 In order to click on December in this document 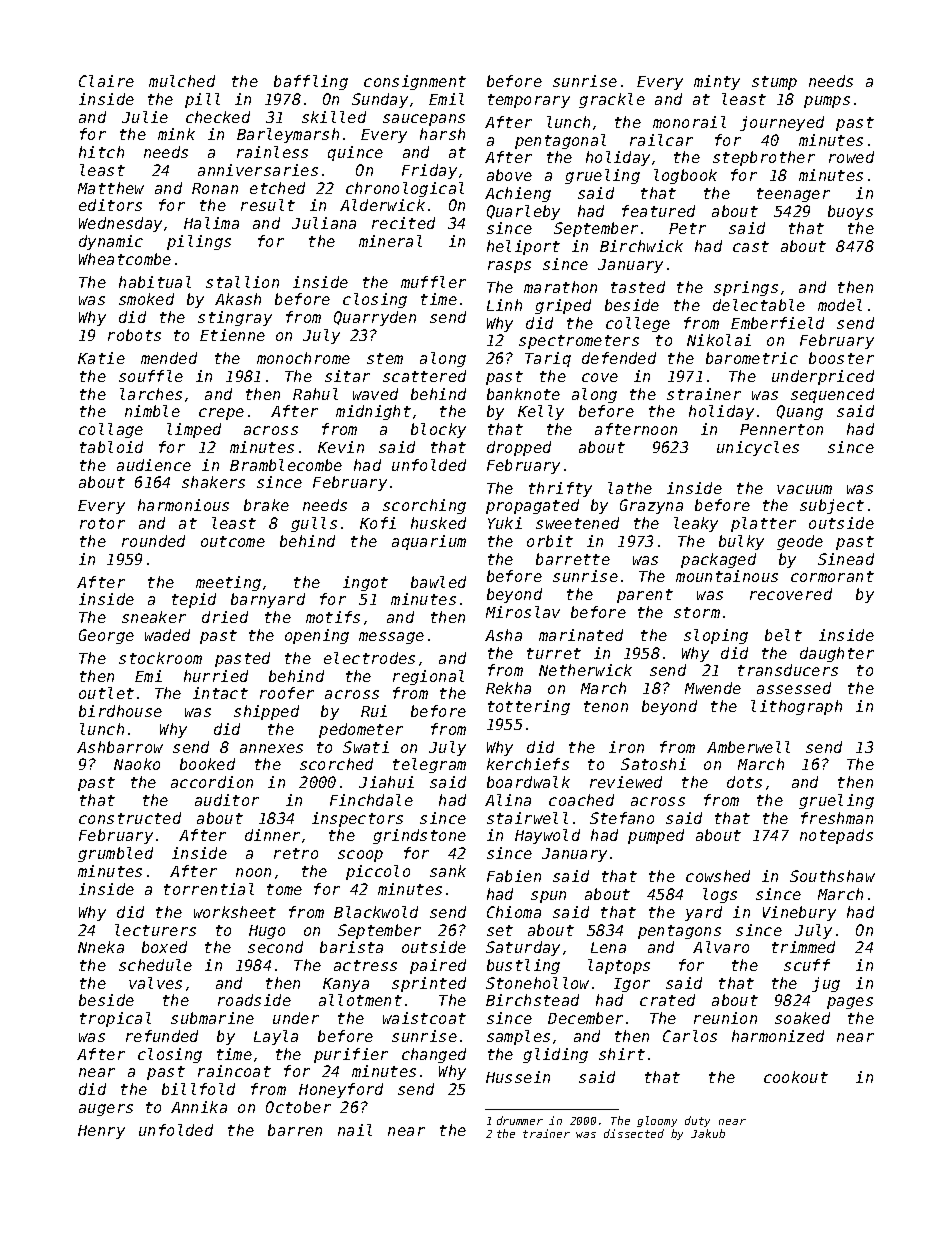, I will do `click(585, 1018)`.
